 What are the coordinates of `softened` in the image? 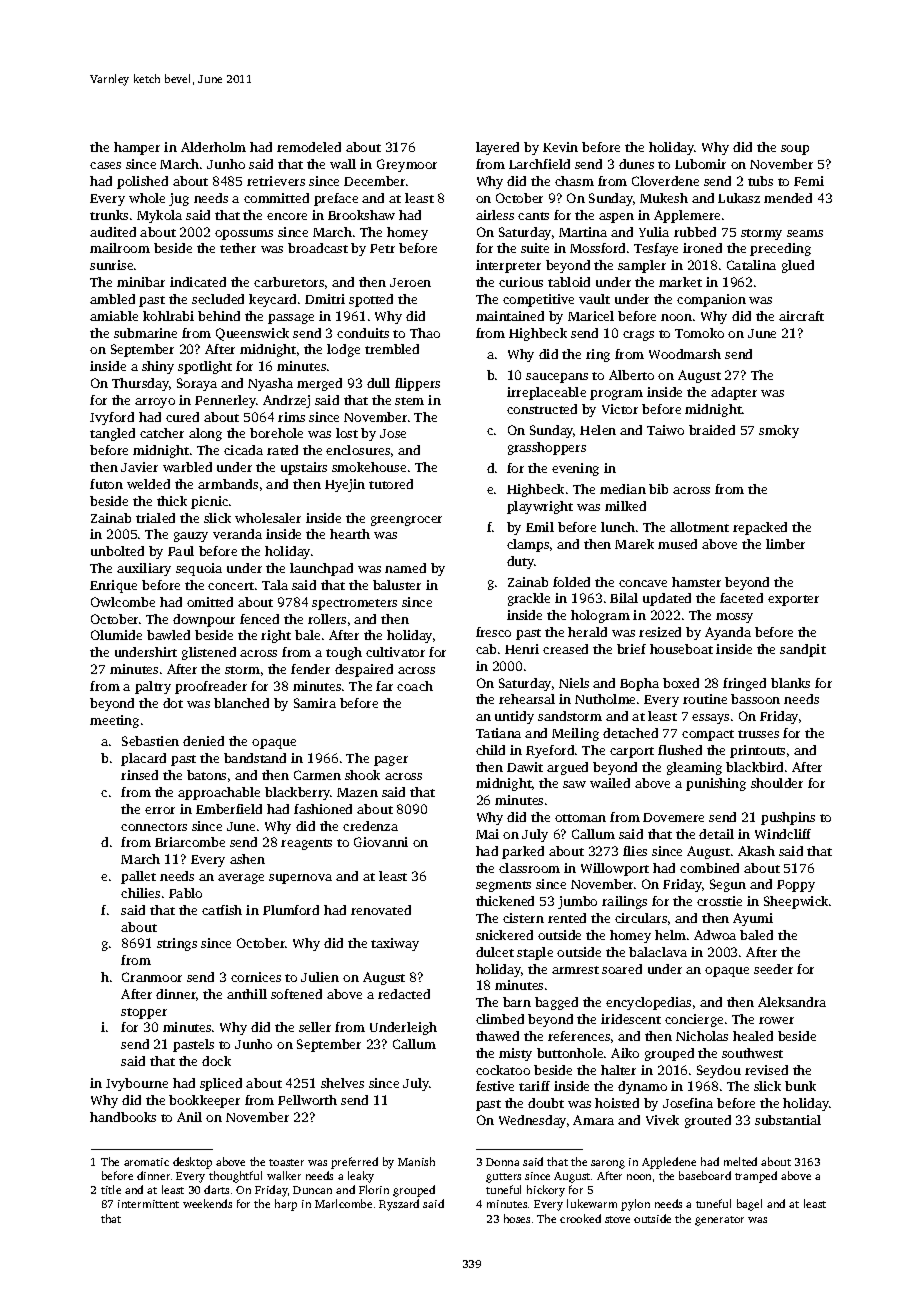 It's located at (296, 994).
